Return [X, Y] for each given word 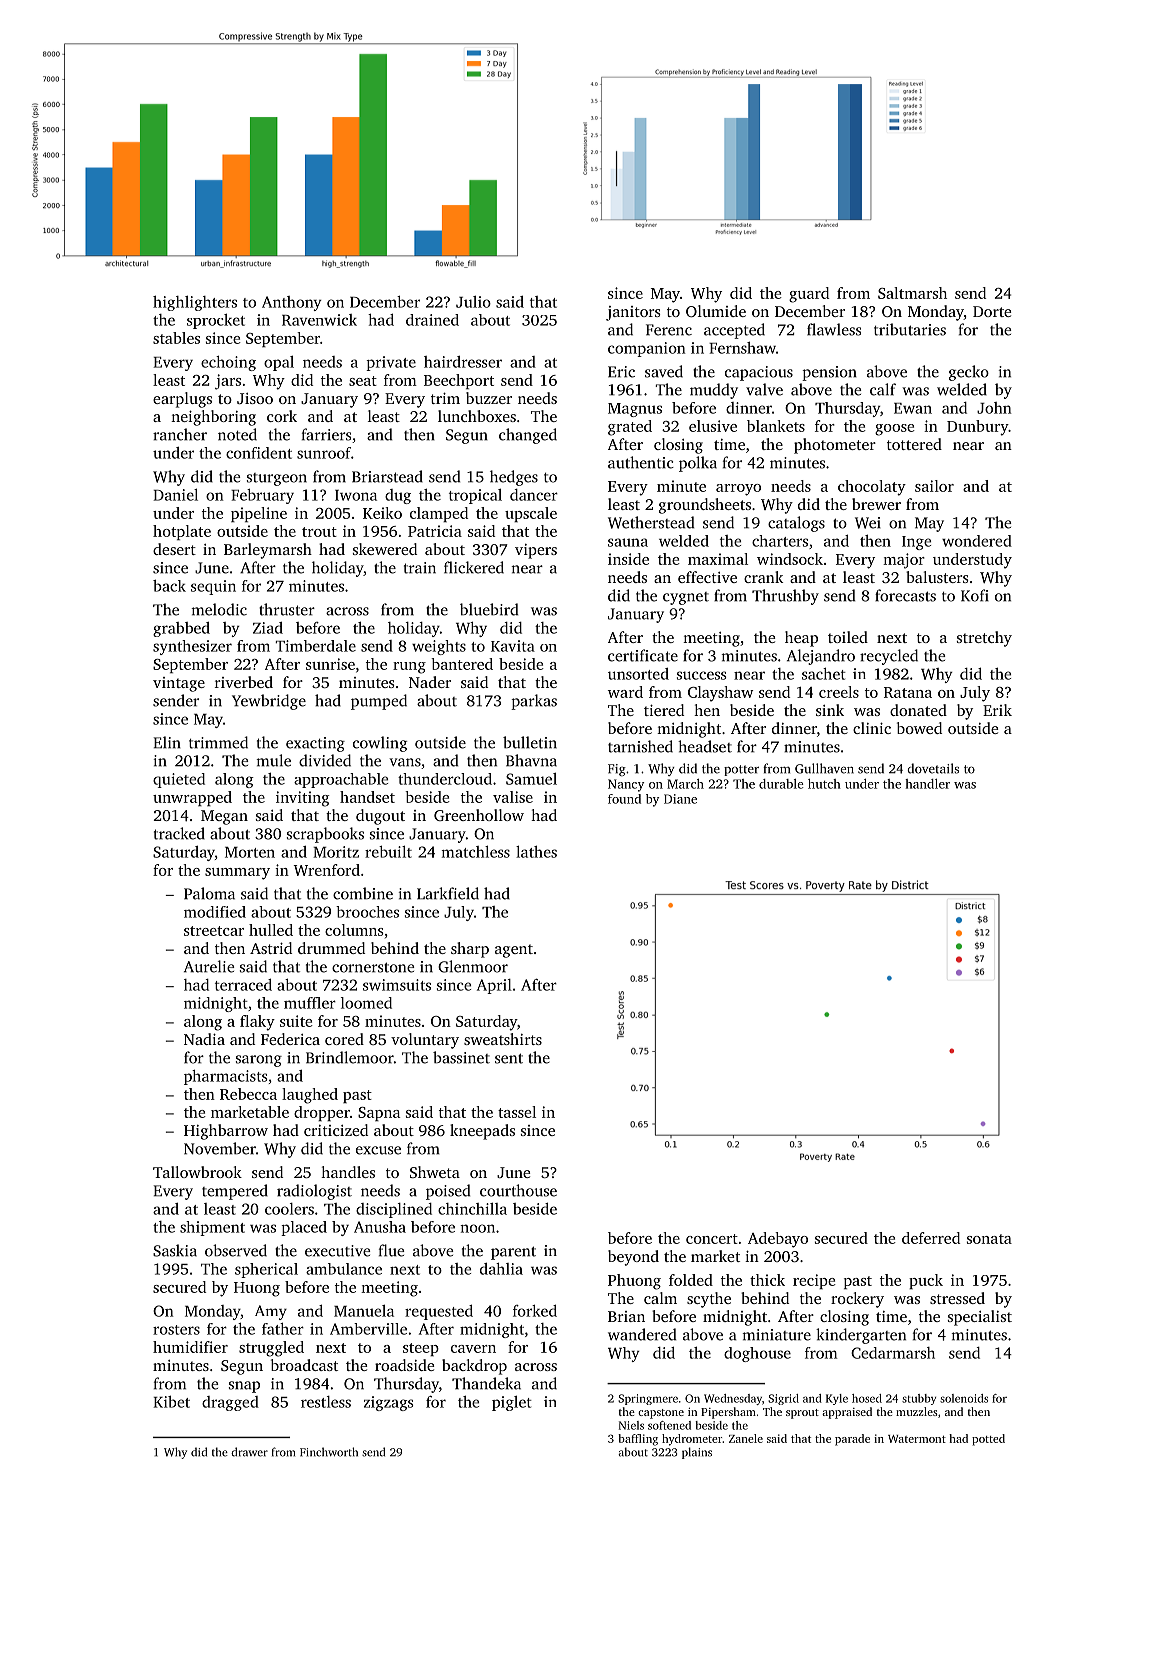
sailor [934, 486]
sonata [989, 1239]
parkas [534, 702]
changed [528, 436]
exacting [315, 744]
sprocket [216, 321]
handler [927, 784]
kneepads [482, 1132]
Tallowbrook [197, 1172]
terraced [243, 984]
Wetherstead [651, 522]
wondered [977, 541]
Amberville [368, 1329]
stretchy [984, 639]
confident [259, 453]
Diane [680, 799]
